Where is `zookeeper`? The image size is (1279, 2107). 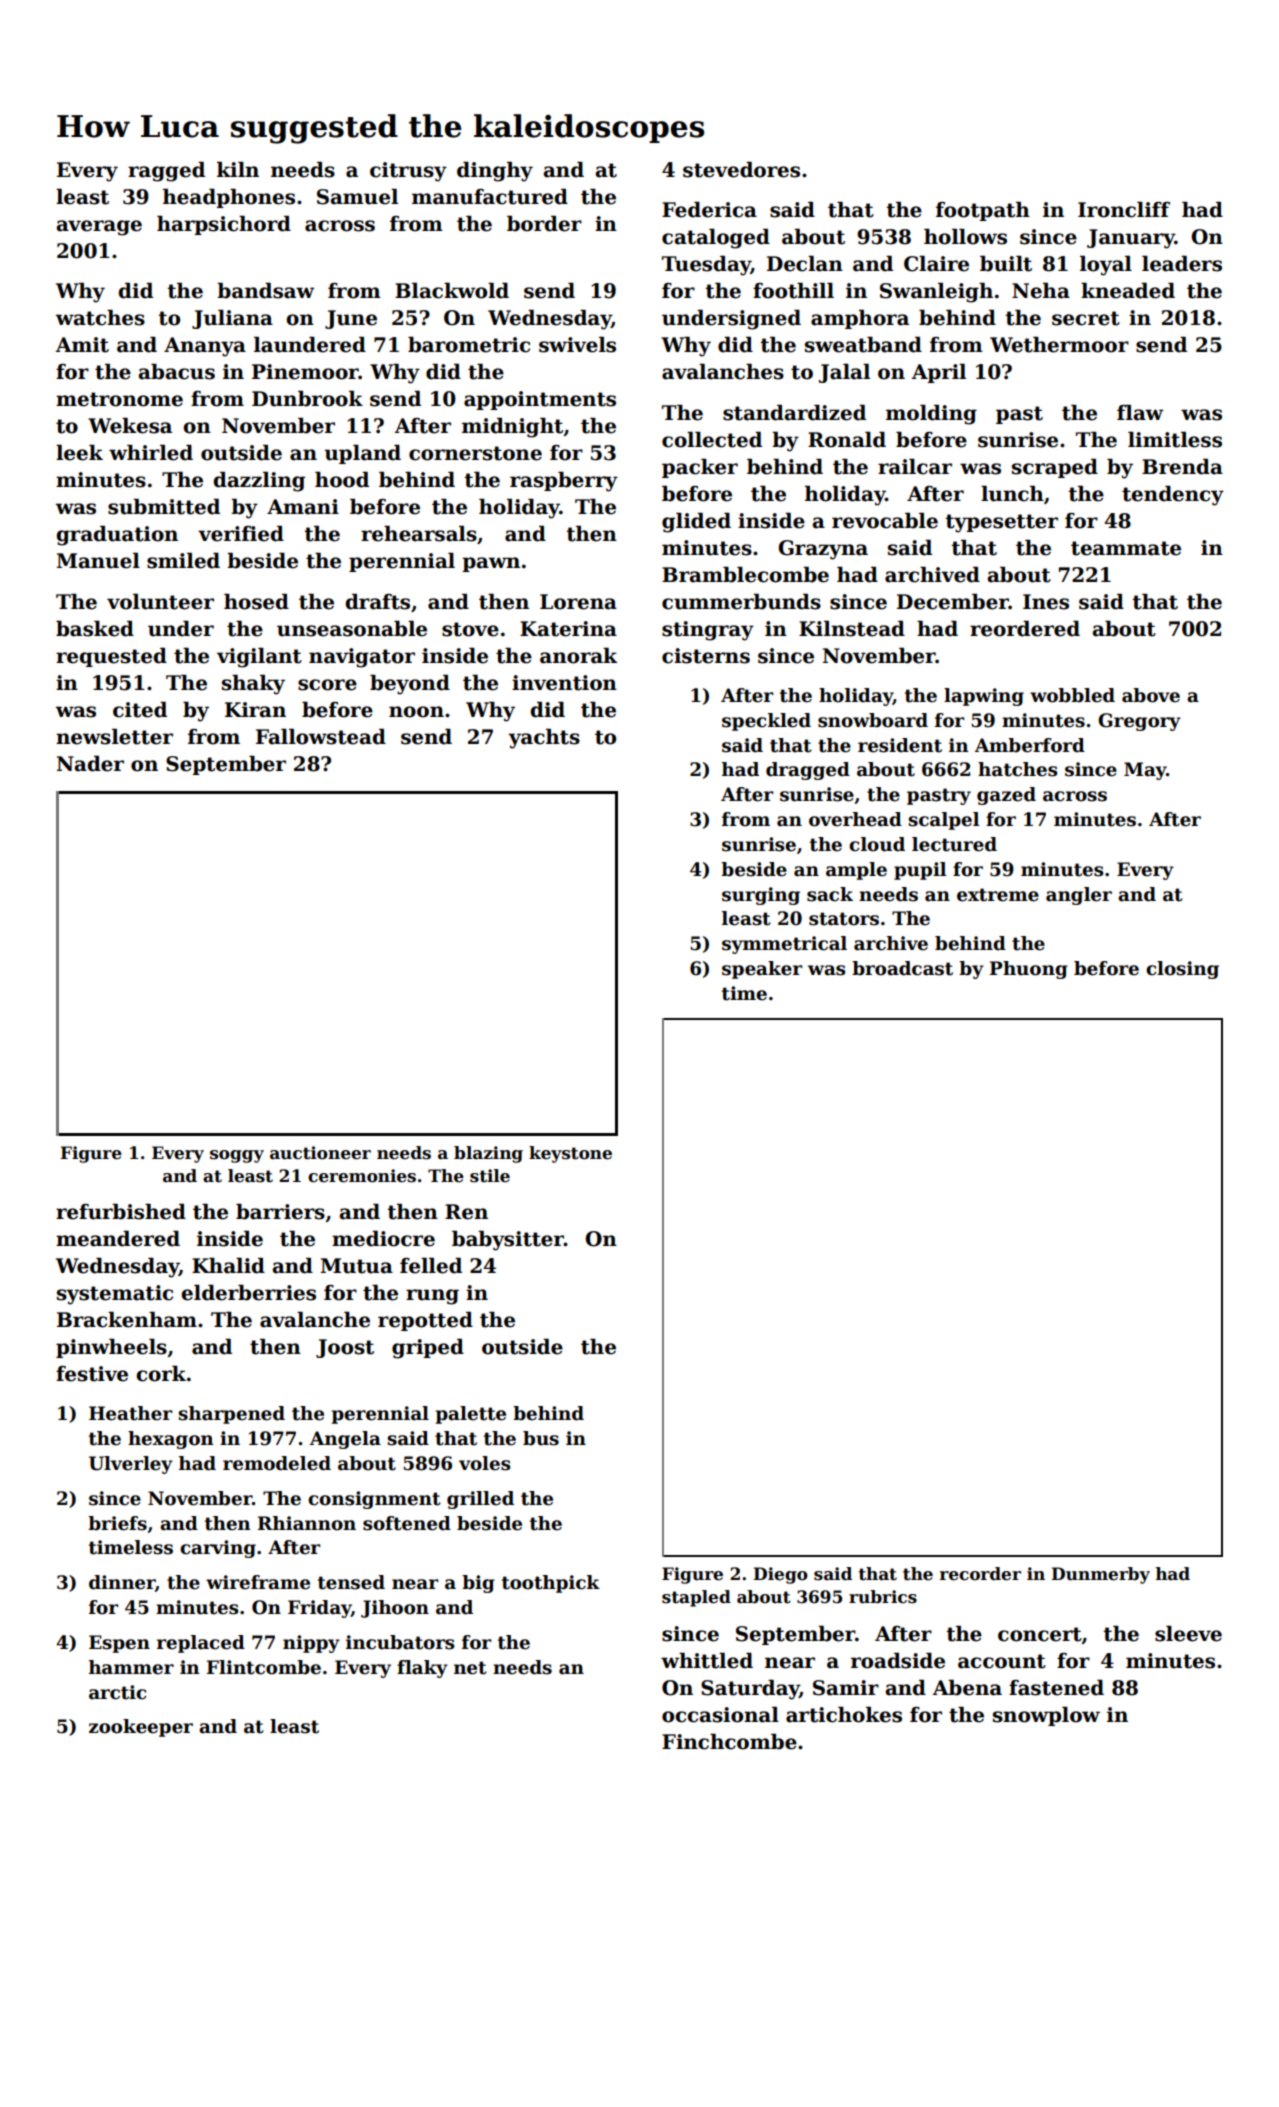
zookeeper is located at coordinates (141, 1728).
